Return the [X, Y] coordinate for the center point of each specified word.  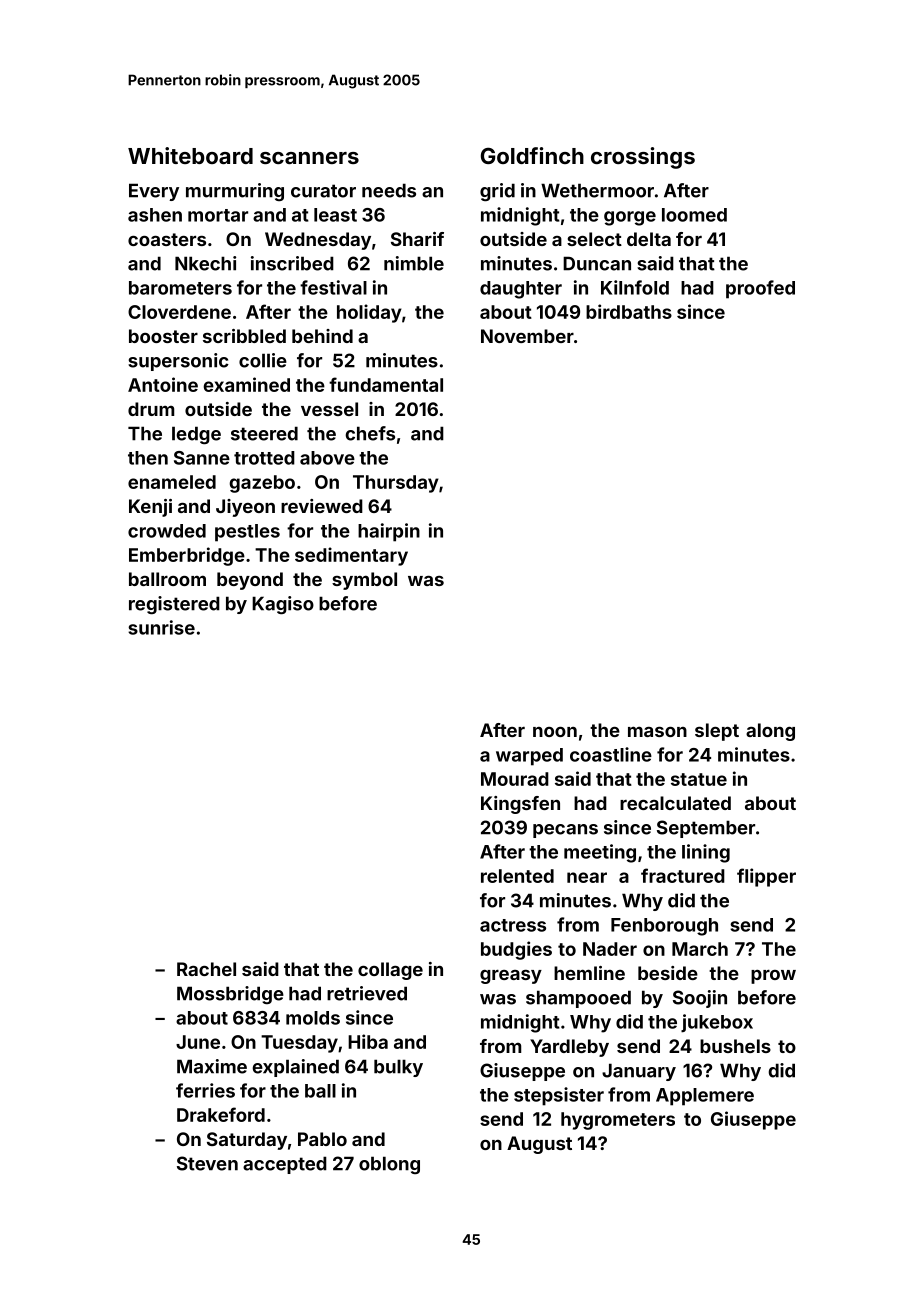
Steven [207, 1163]
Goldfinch [532, 155]
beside [668, 973]
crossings [643, 158]
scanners [309, 158]
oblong [389, 1165]
